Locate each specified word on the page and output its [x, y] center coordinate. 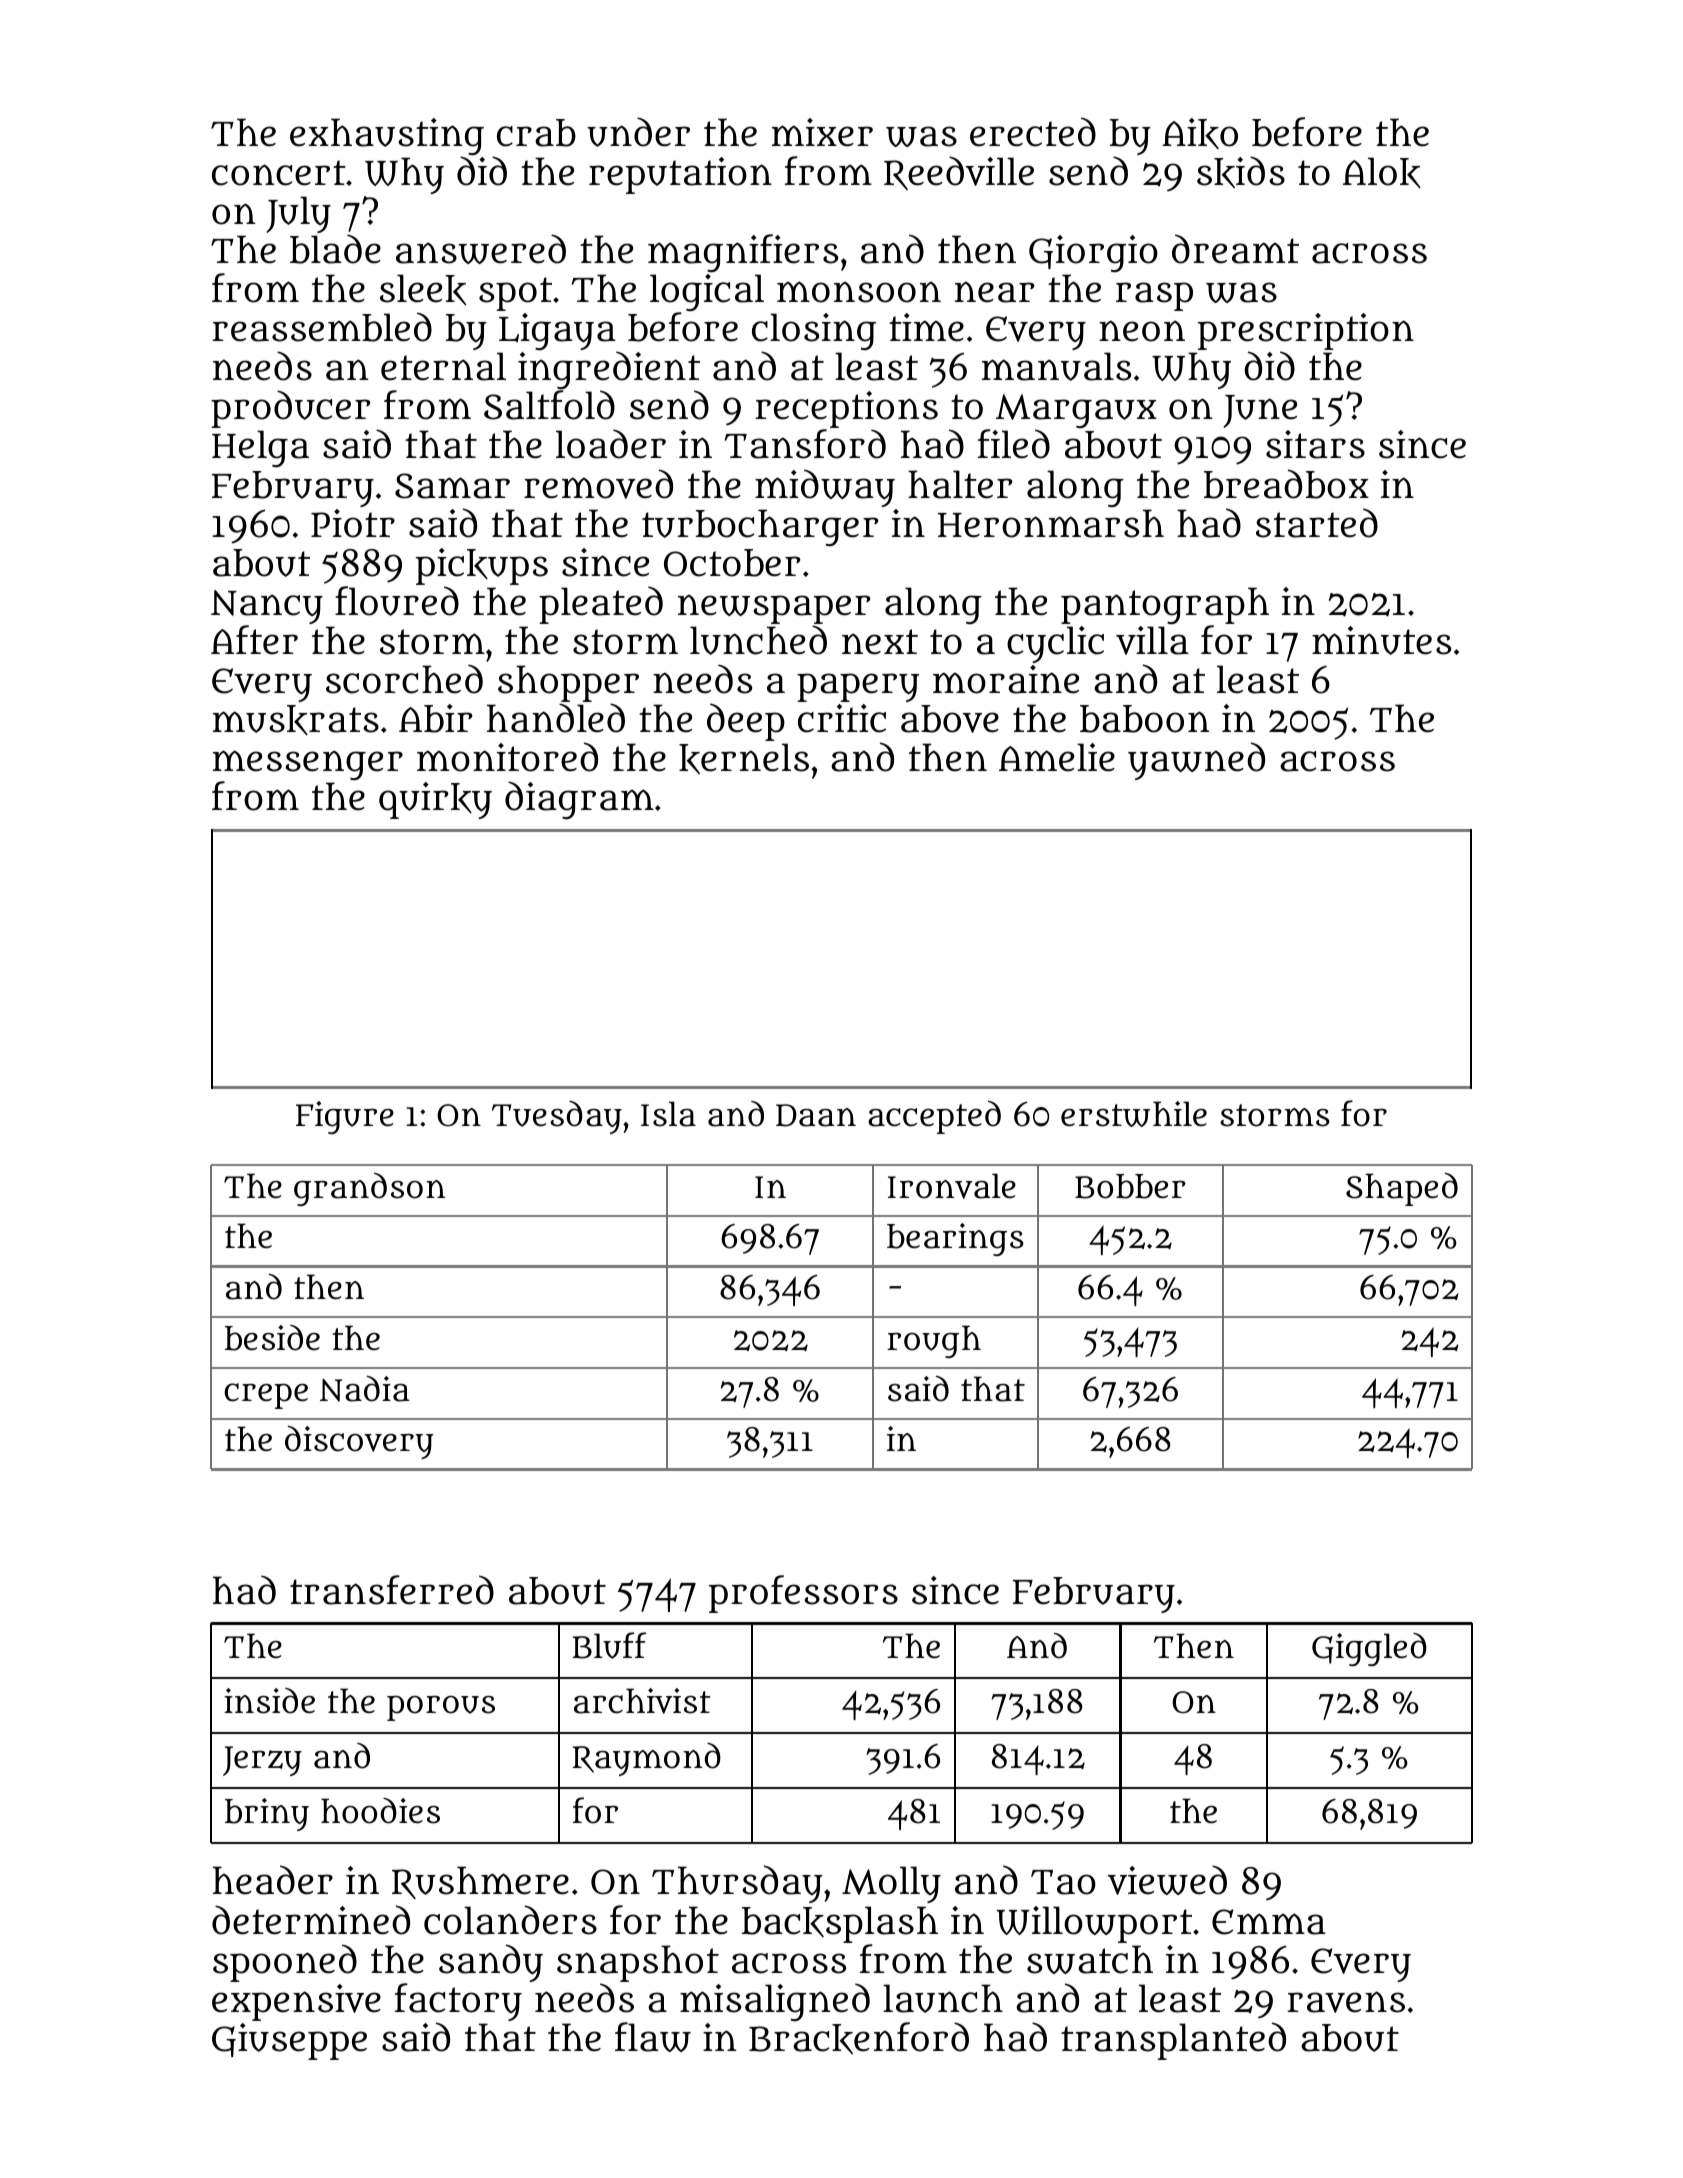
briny [267, 1814]
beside [272, 1338]
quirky [435, 800]
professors [803, 1594]
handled [556, 718]
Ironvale [952, 1186]
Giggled [1369, 1649]
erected [1033, 132]
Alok [1382, 172]
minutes [1381, 640]
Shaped [1402, 1189]
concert [278, 173]
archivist [642, 1701]
